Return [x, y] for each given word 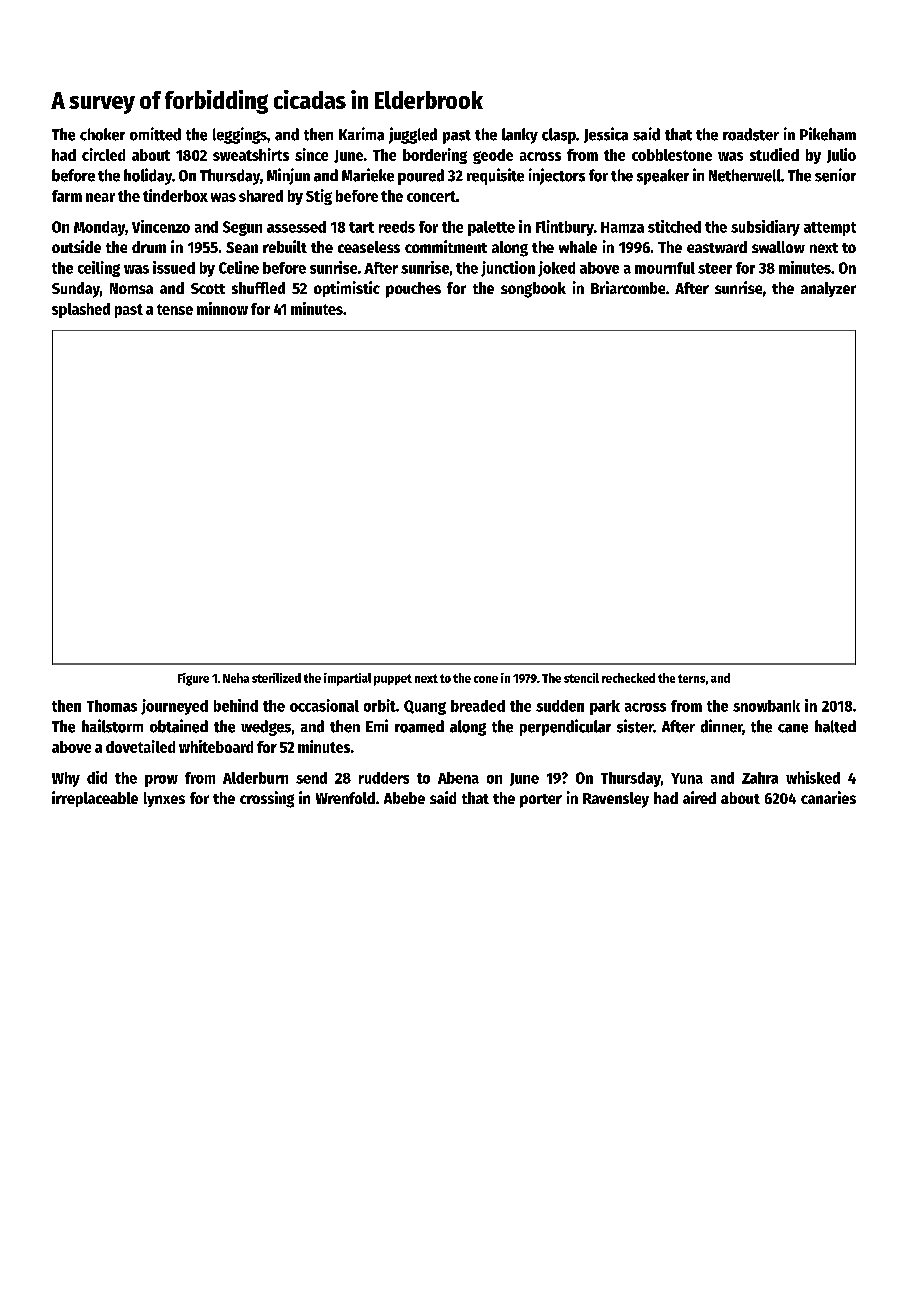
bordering [435, 156]
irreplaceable [95, 799]
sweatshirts [251, 154]
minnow [222, 308]
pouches [413, 290]
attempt [830, 229]
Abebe [404, 798]
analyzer [828, 289]
